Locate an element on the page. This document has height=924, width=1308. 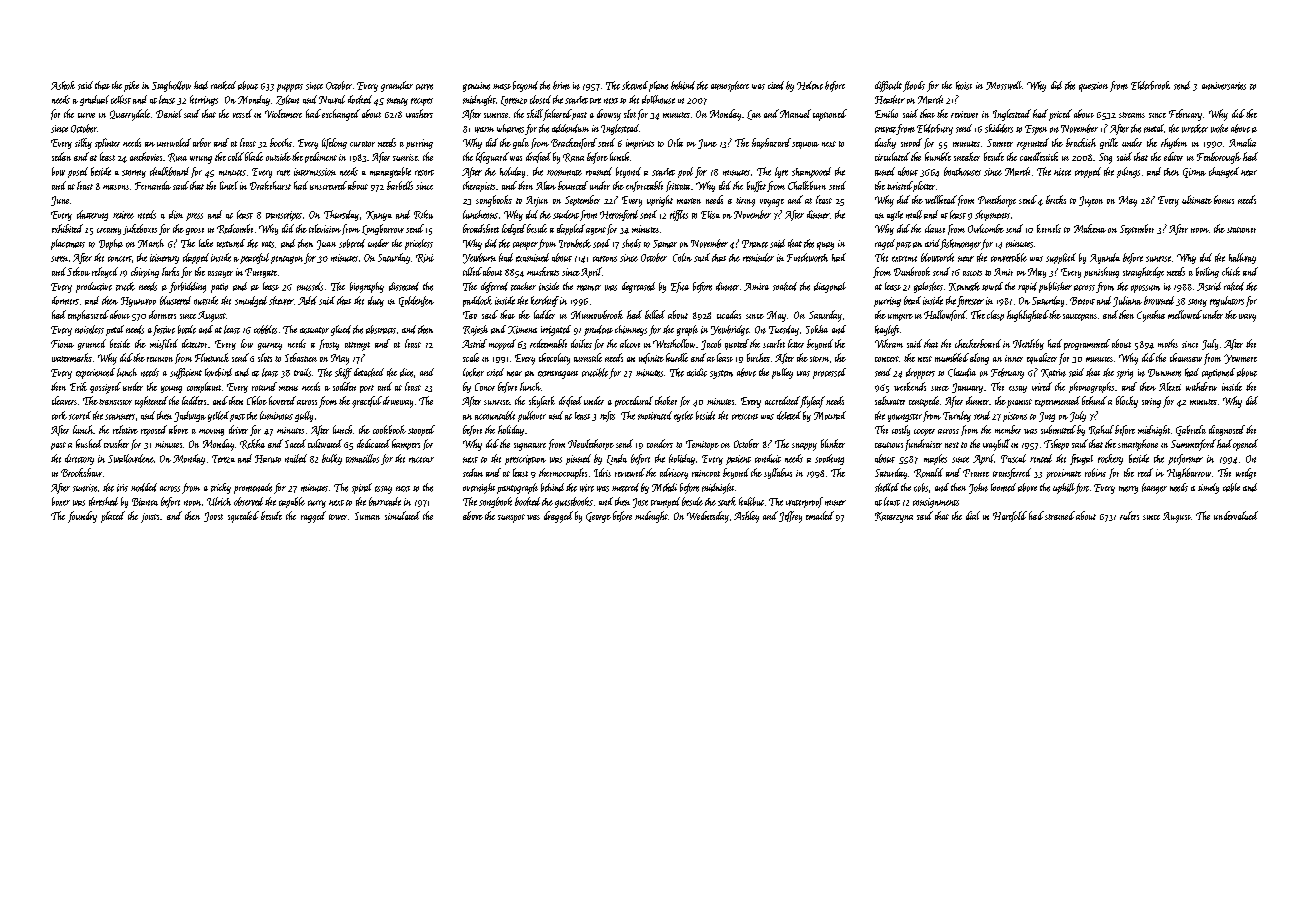
Yewmere is located at coordinates (1240, 359).
